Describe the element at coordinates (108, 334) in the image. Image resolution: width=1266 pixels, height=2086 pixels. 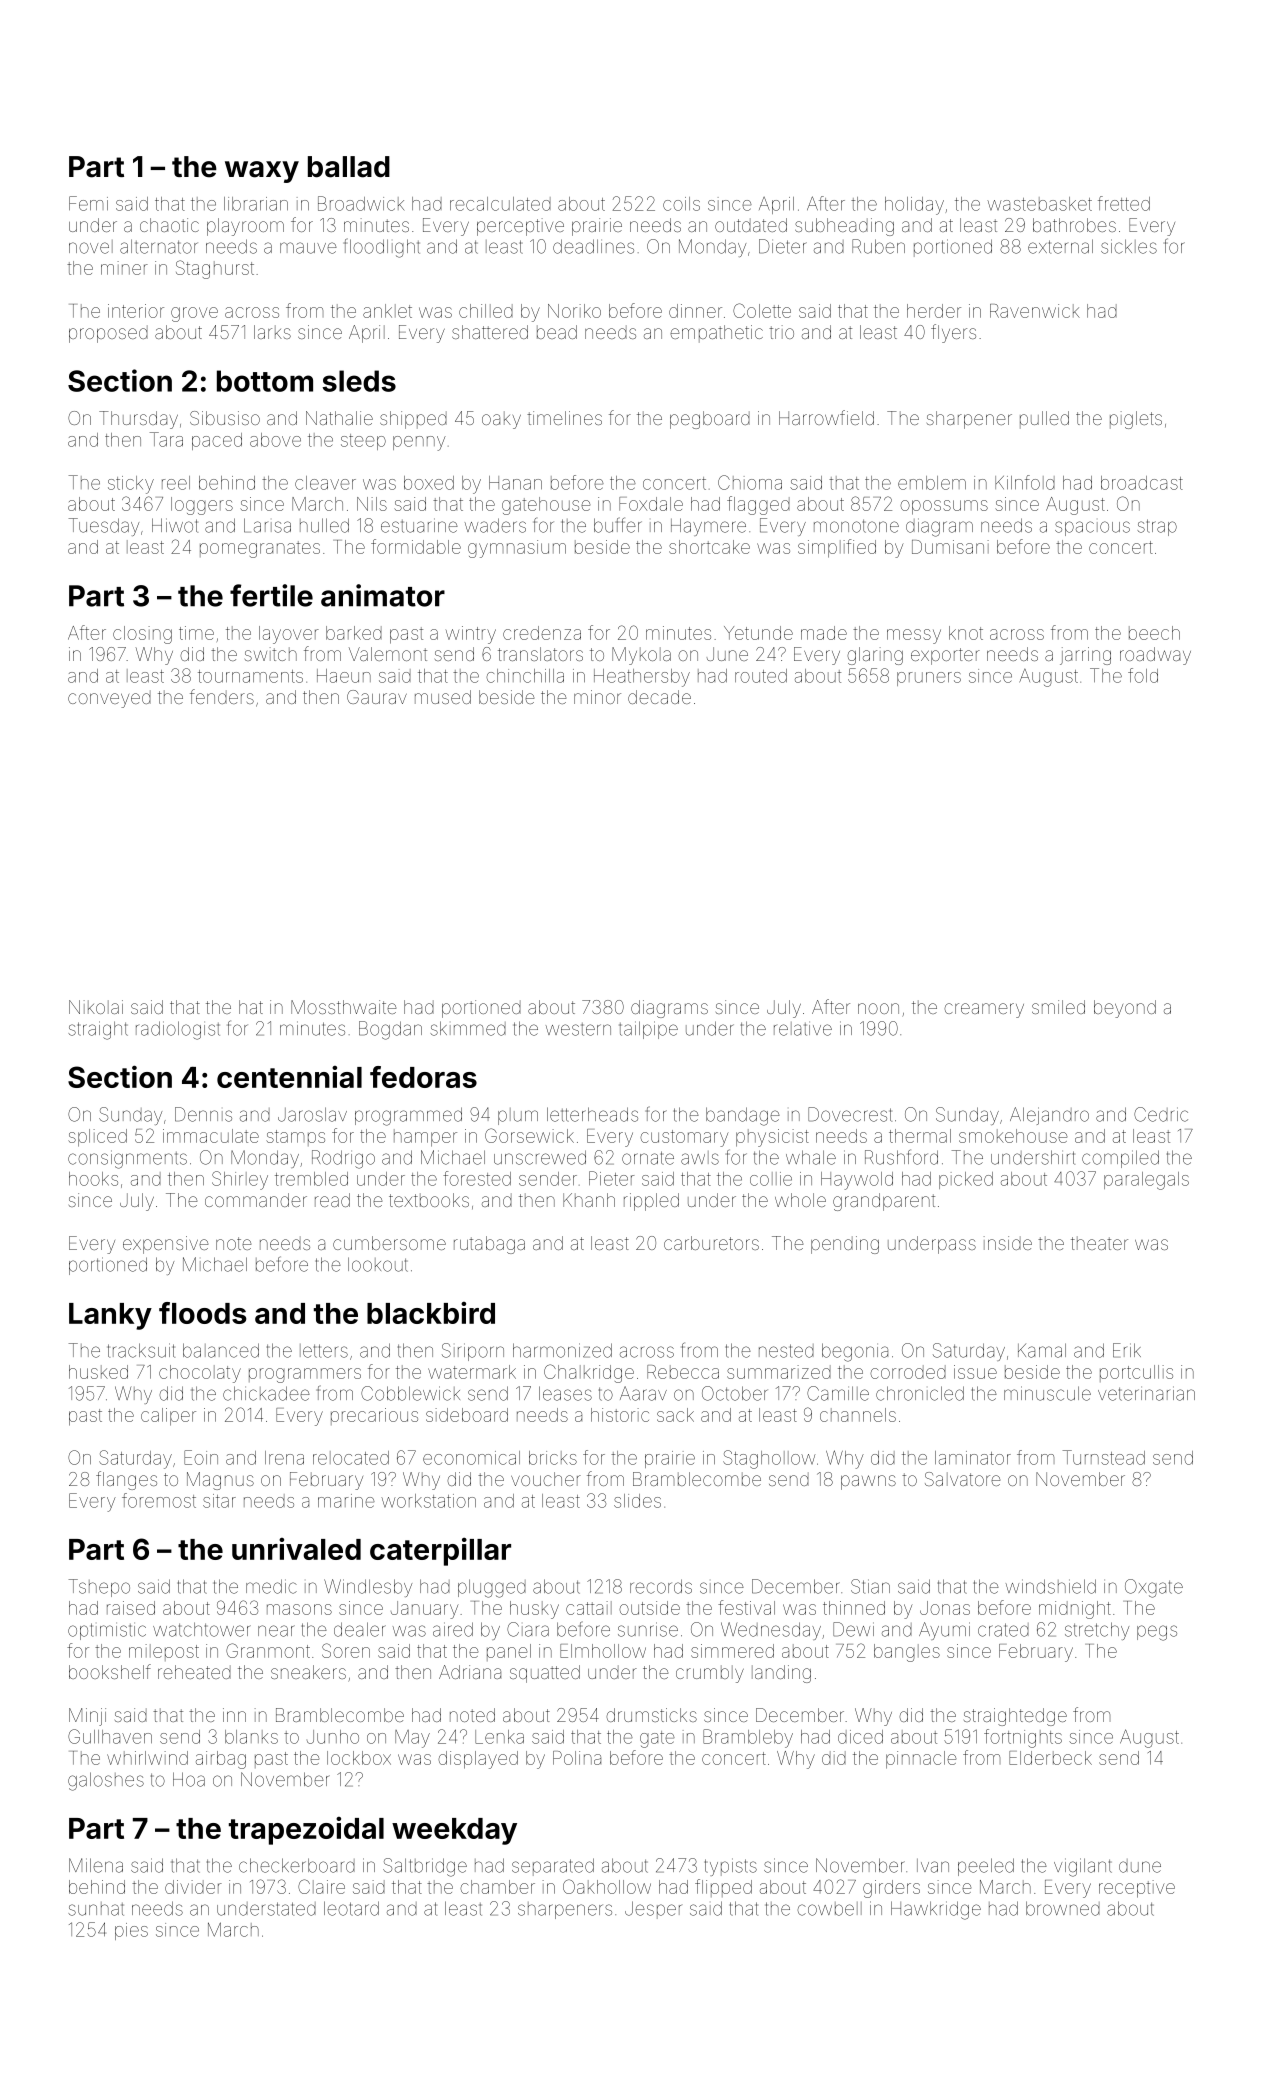
I see `proposed` at that location.
